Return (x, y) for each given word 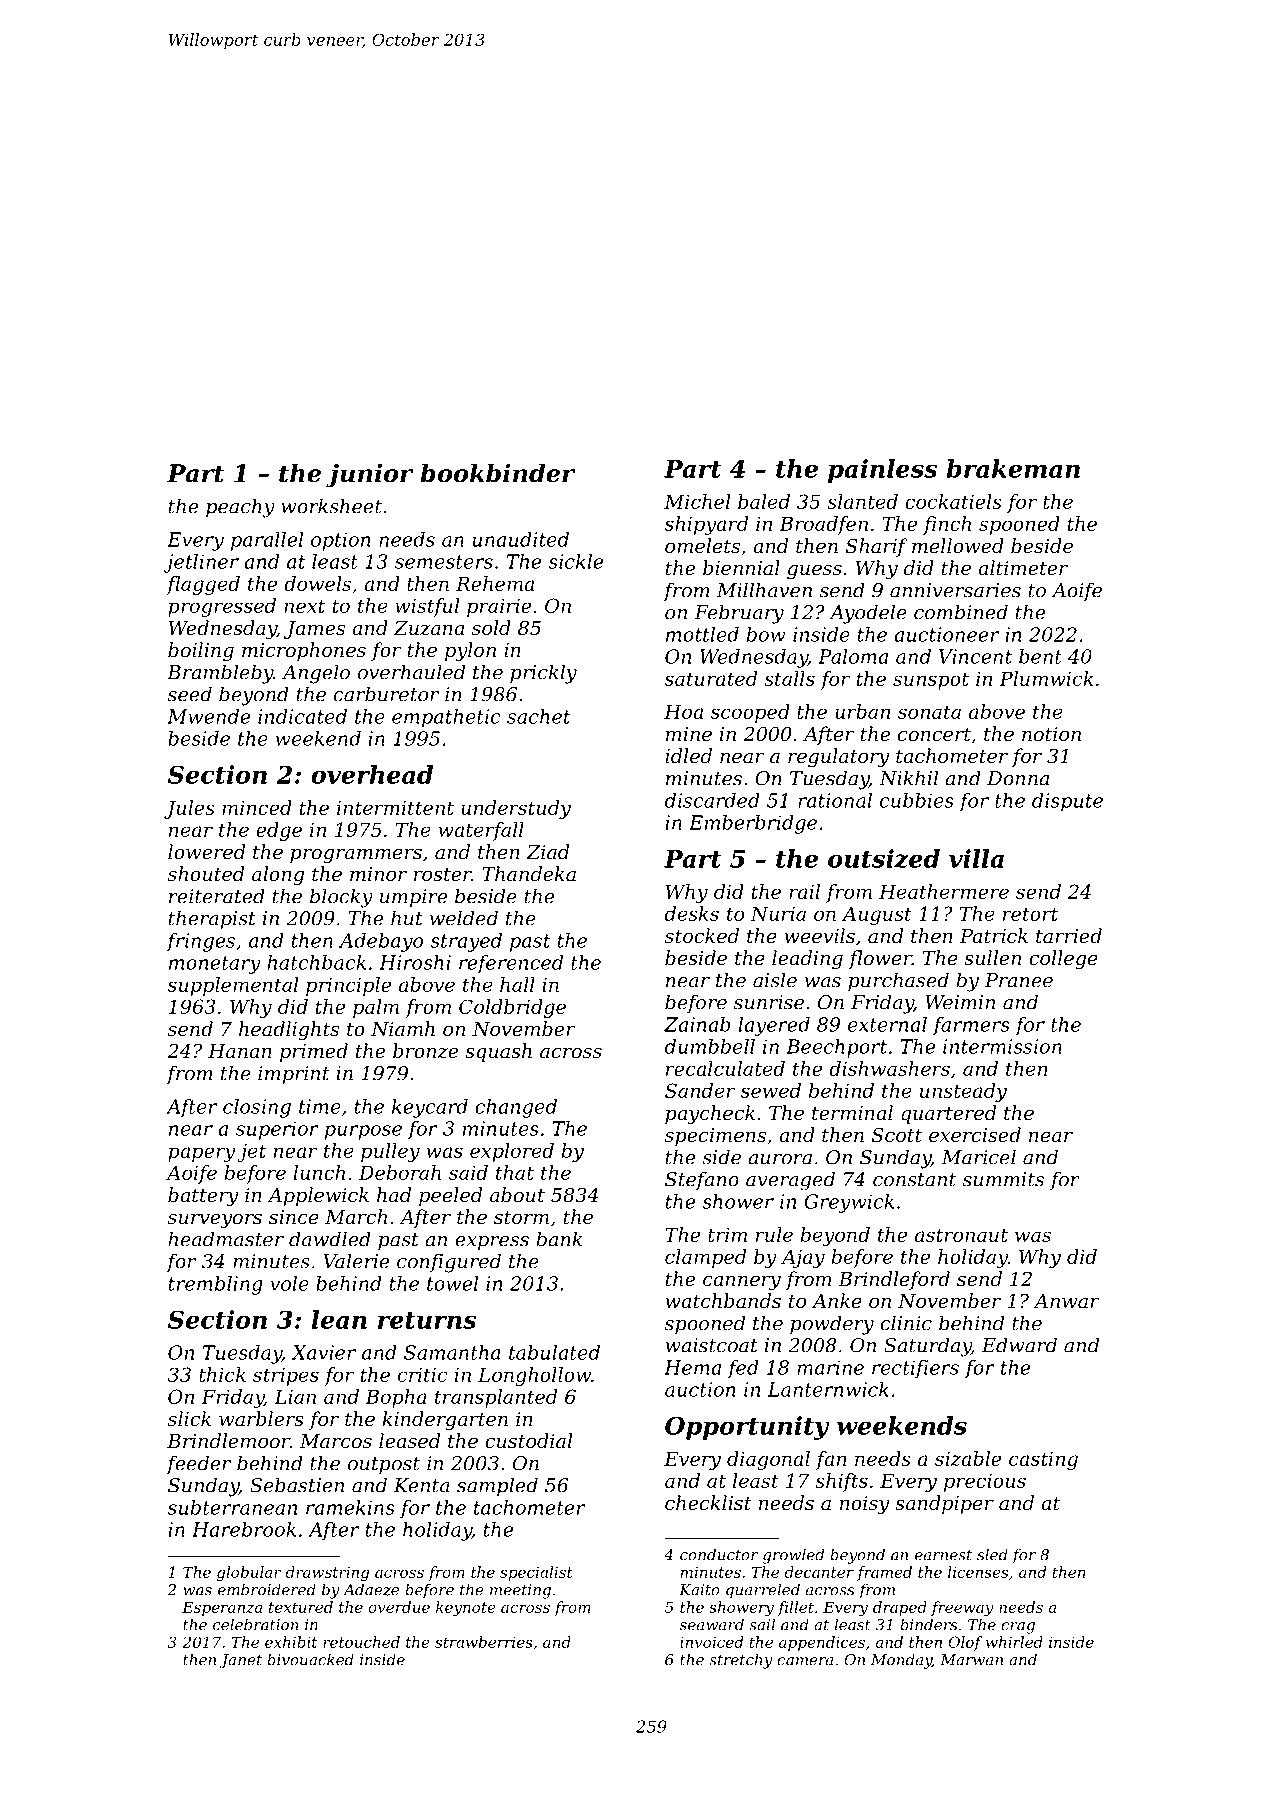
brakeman (1013, 468)
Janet (240, 1661)
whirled (1014, 1642)
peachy (240, 508)
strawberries (484, 1642)
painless (882, 471)
